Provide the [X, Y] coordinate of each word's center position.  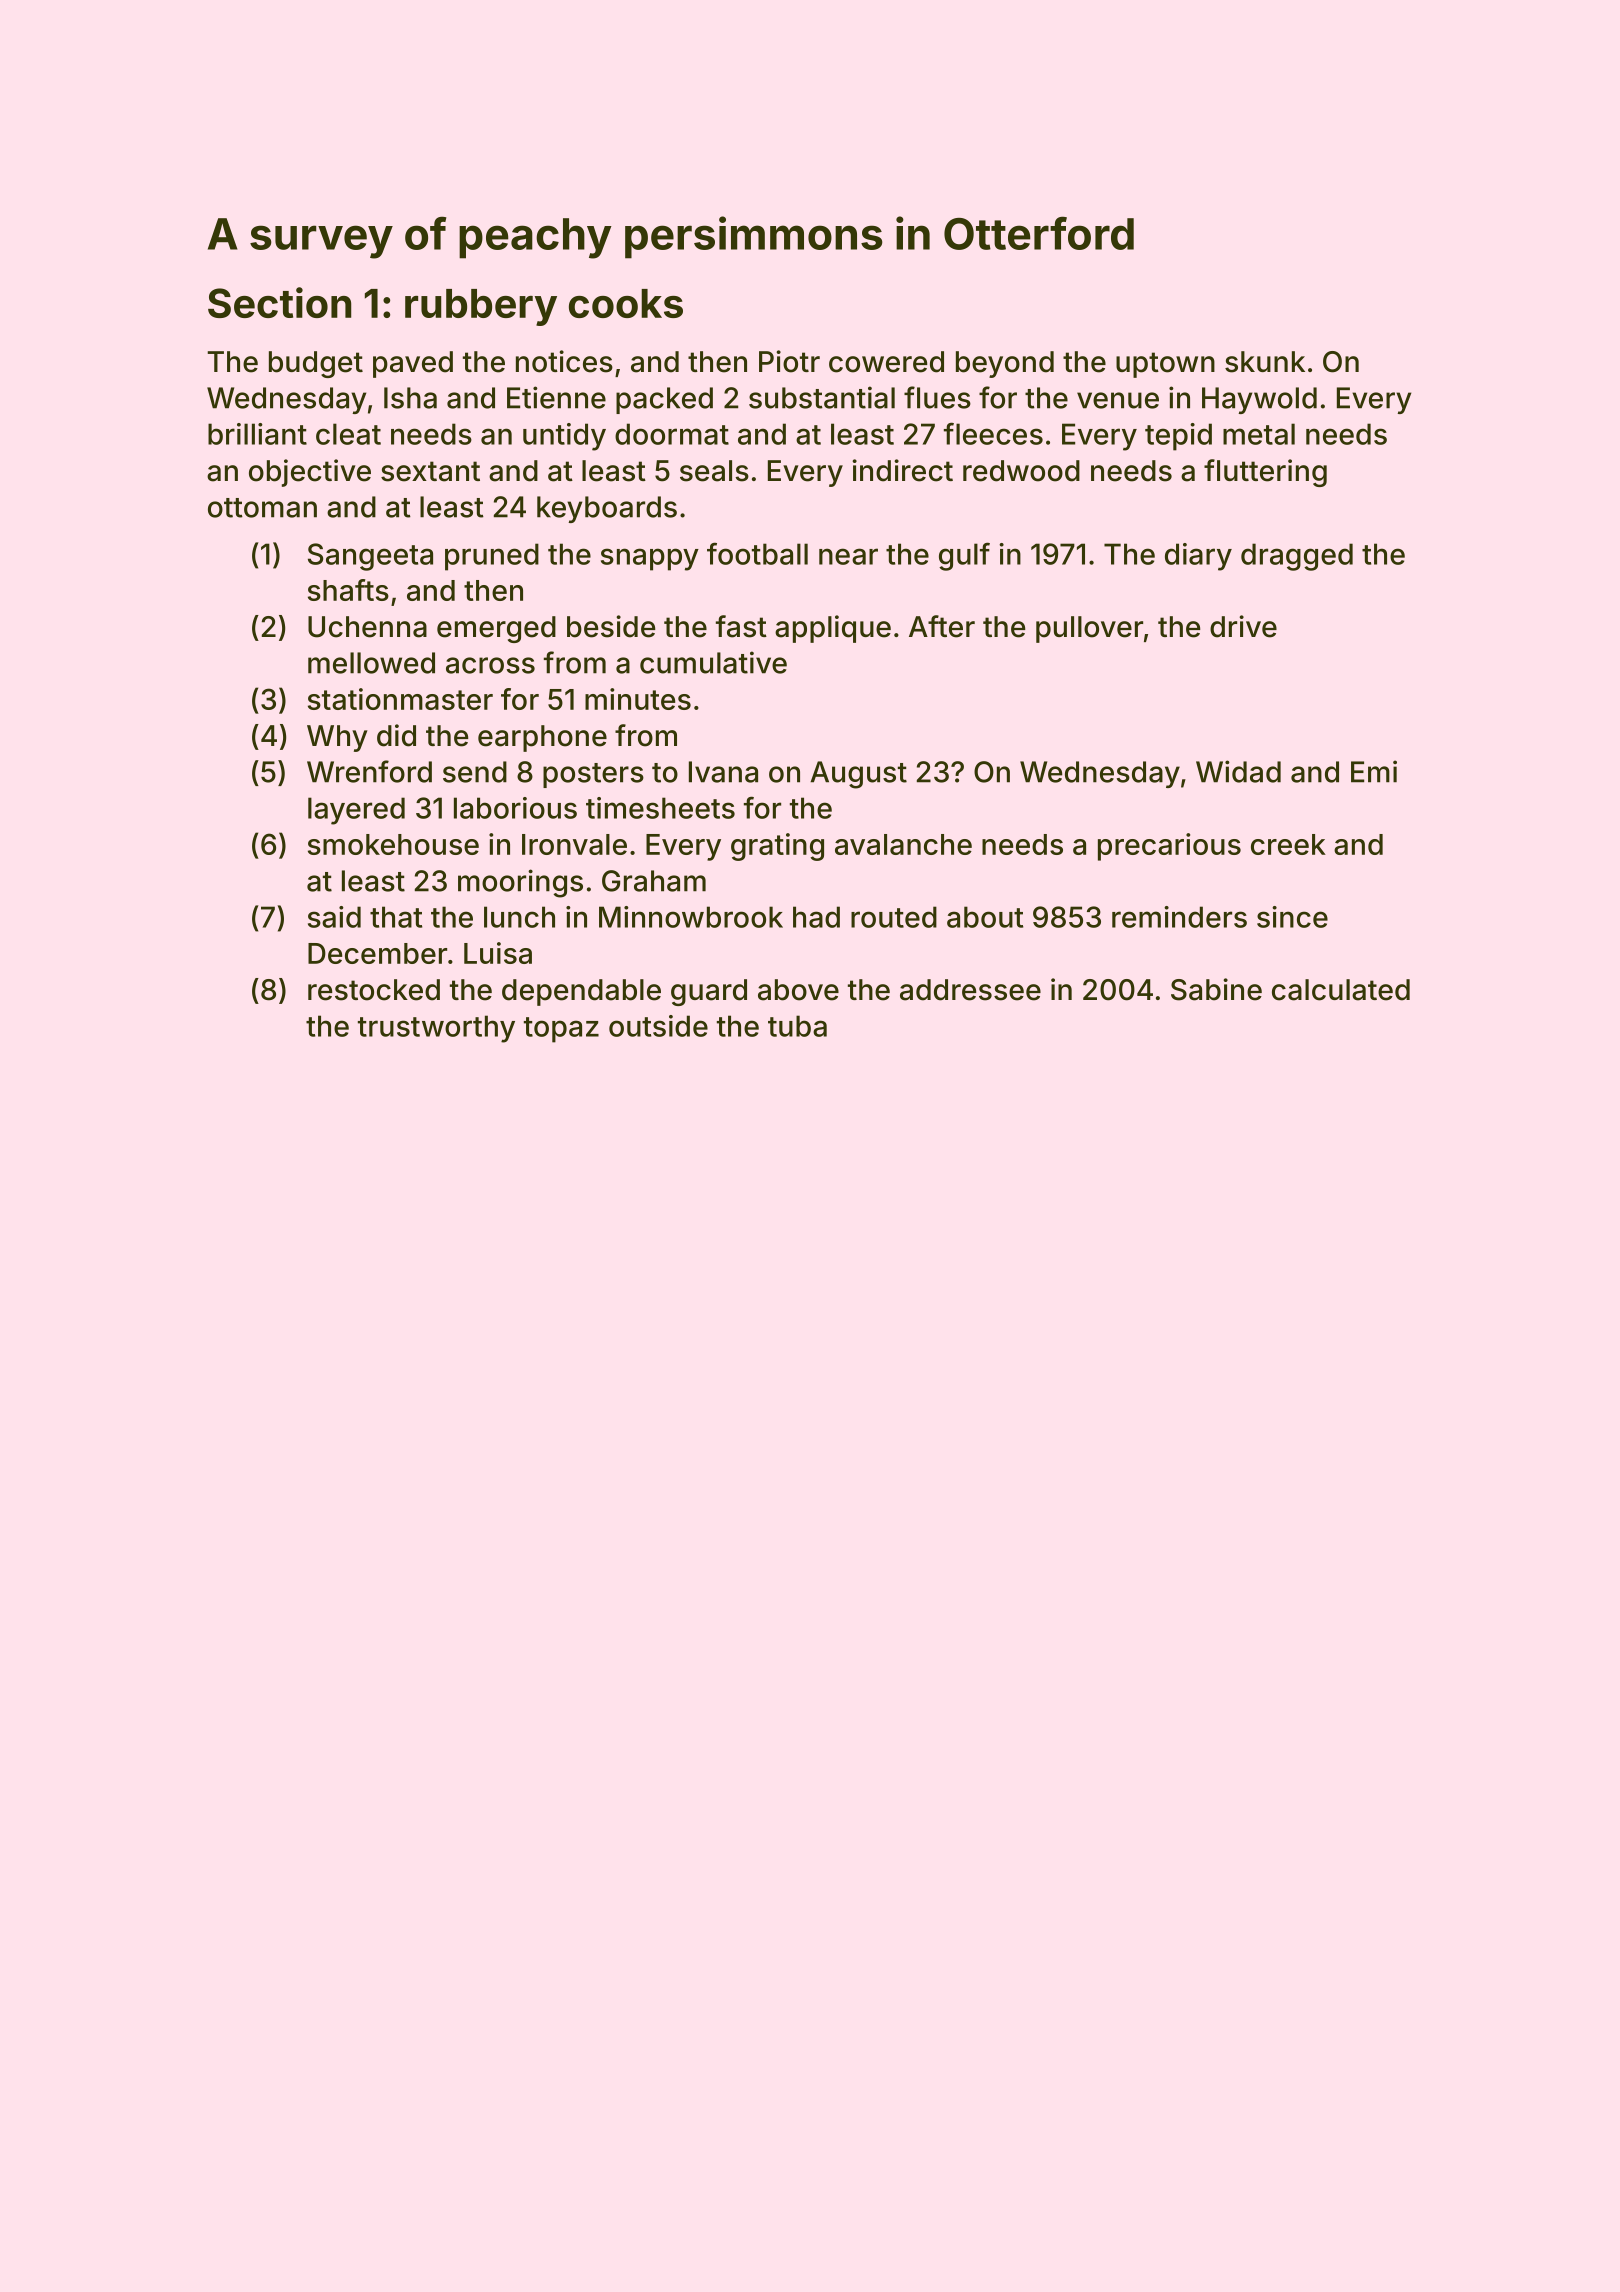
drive [1243, 626]
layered [356, 811]
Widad [1238, 771]
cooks [626, 303]
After [942, 626]
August [858, 775]
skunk [1265, 362]
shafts [348, 590]
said [334, 917]
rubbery [481, 307]
